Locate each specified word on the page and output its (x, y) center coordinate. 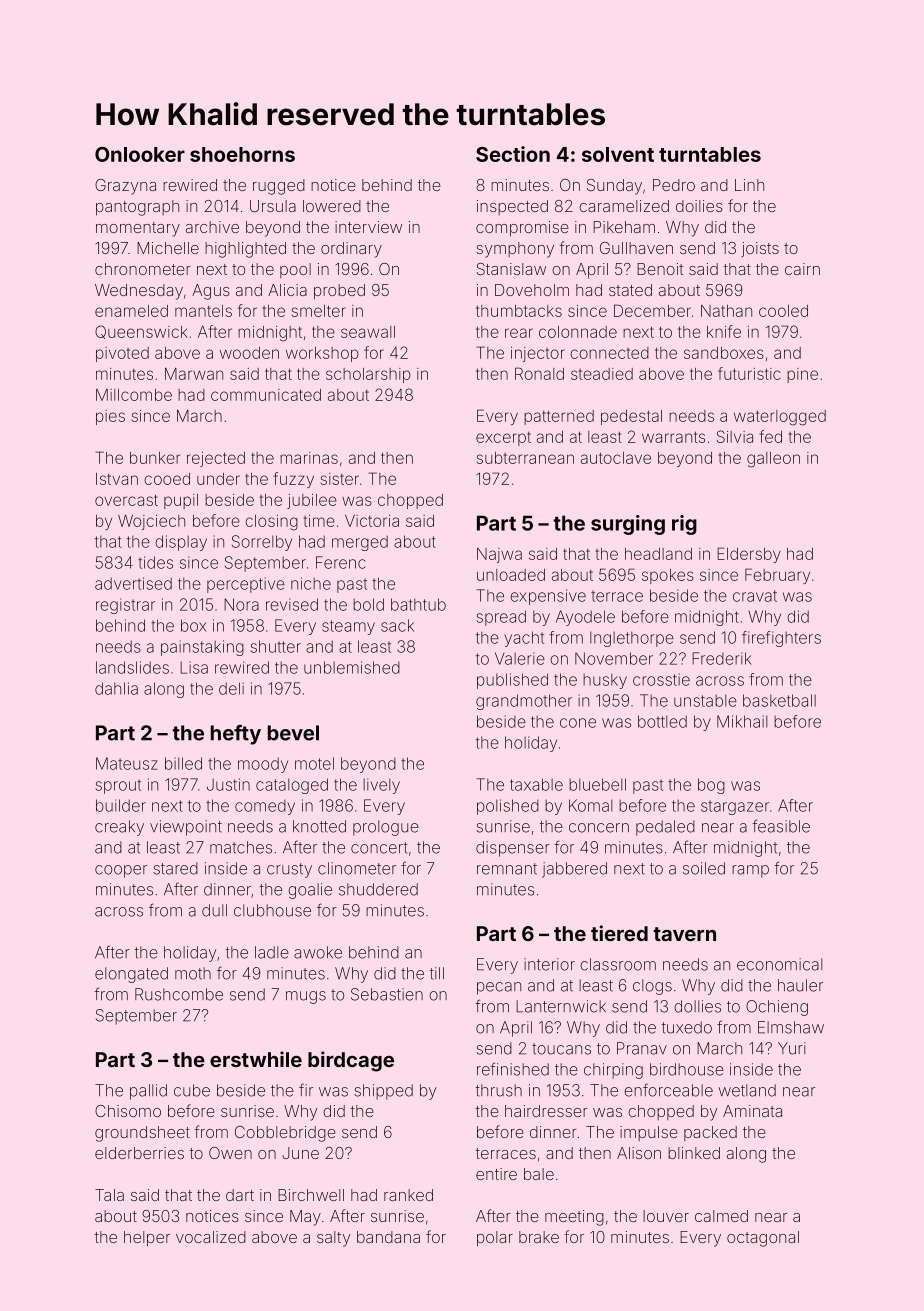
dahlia (116, 688)
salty (333, 1239)
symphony (515, 250)
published (512, 681)
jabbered (574, 870)
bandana (388, 1237)
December (652, 310)
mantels (203, 311)
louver (666, 1216)
